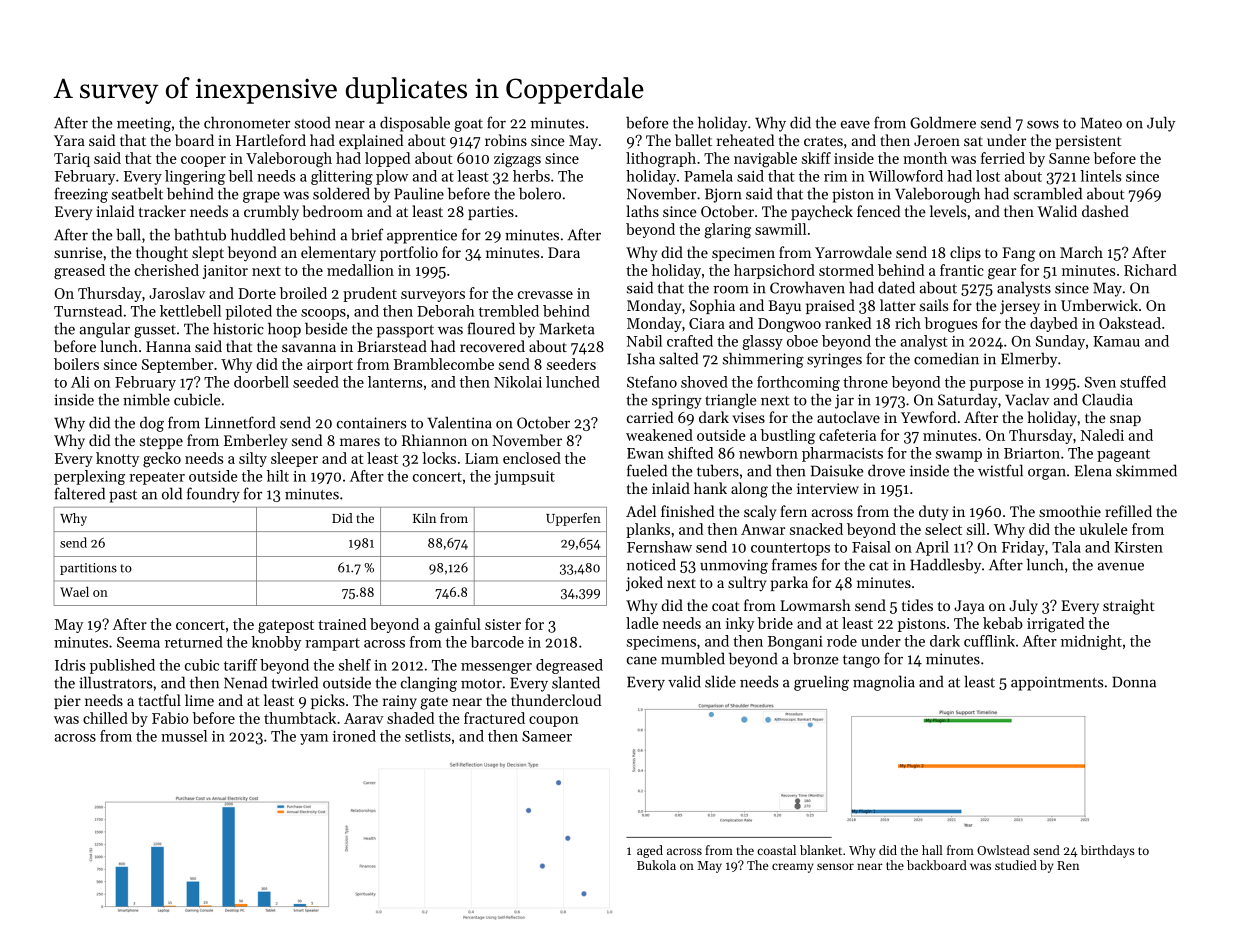 This page has height=952, width=1233. What do you see at coordinates (506, 140) in the page?
I see `robins` at bounding box center [506, 140].
